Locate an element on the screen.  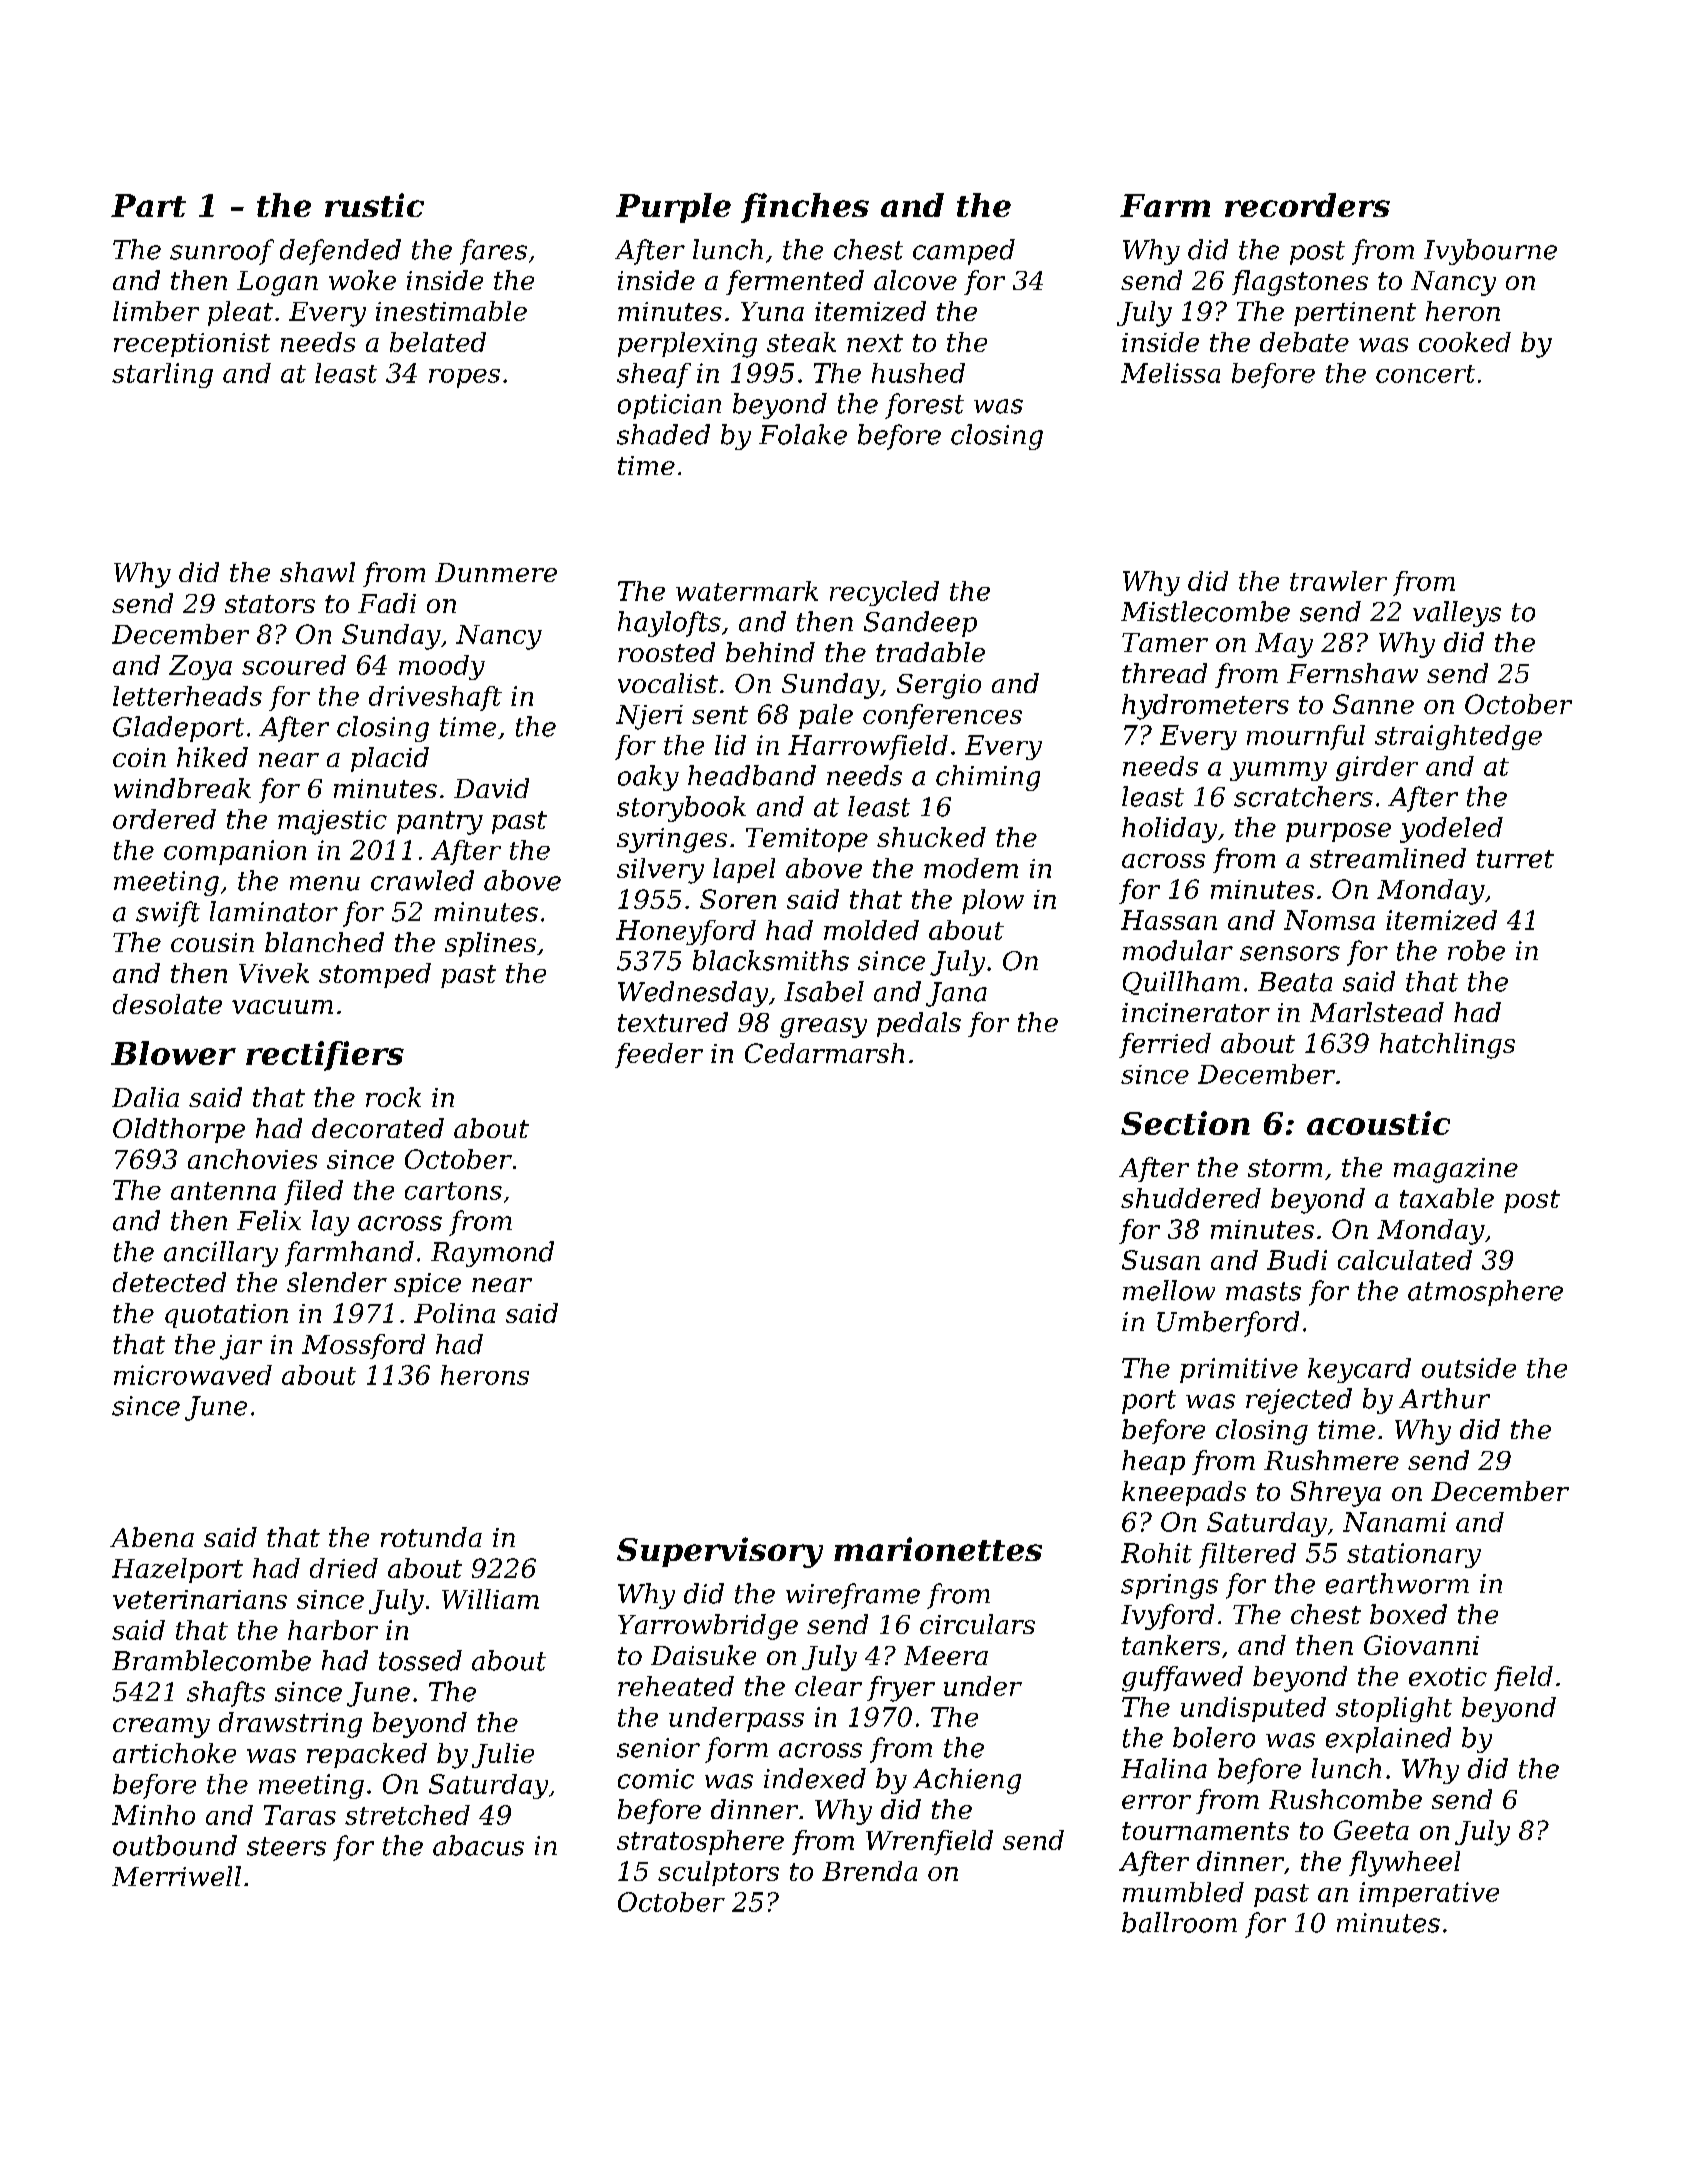
Ivybourne is located at coordinates (1490, 252).
